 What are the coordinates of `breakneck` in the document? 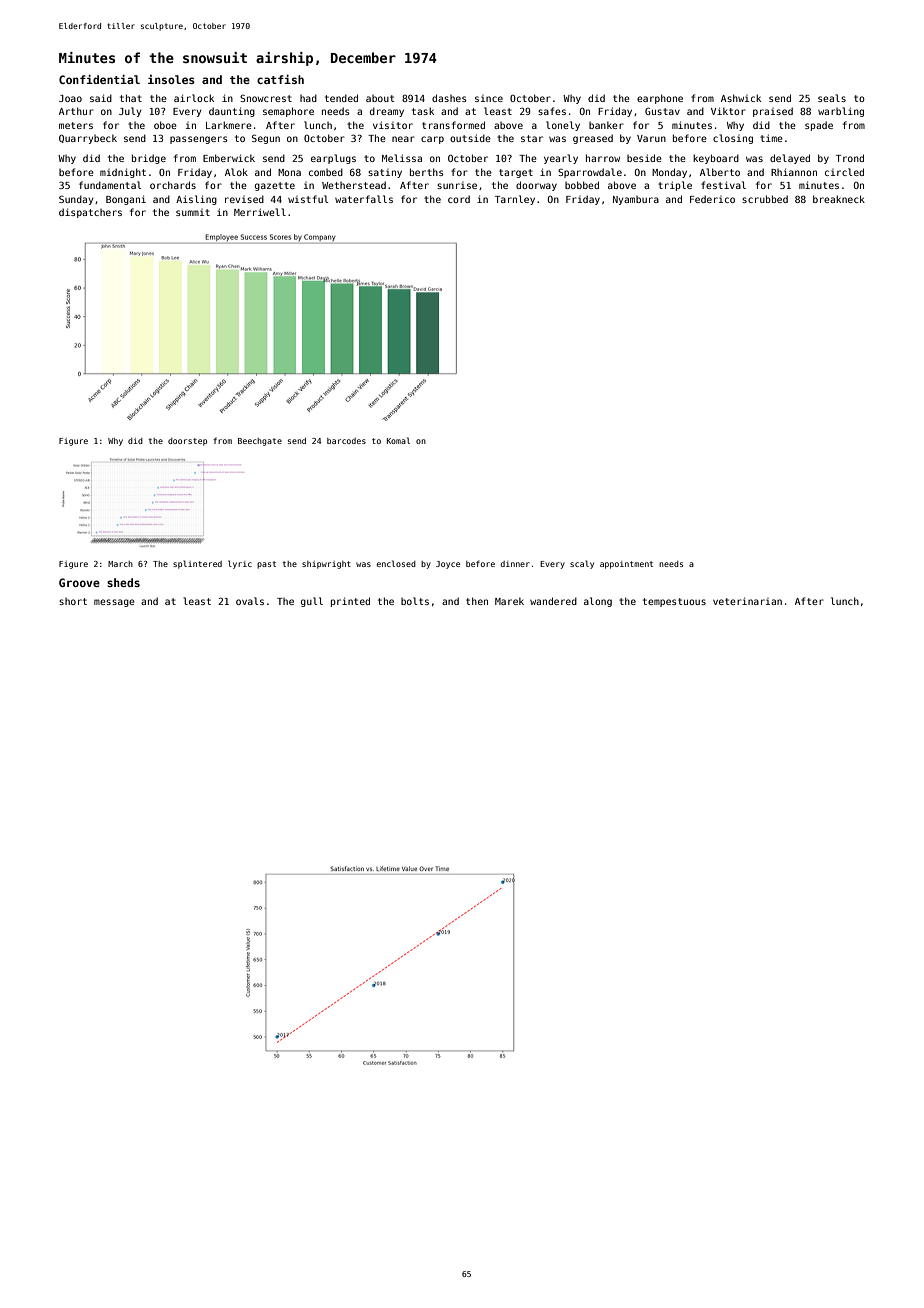 It's located at (839, 199).
